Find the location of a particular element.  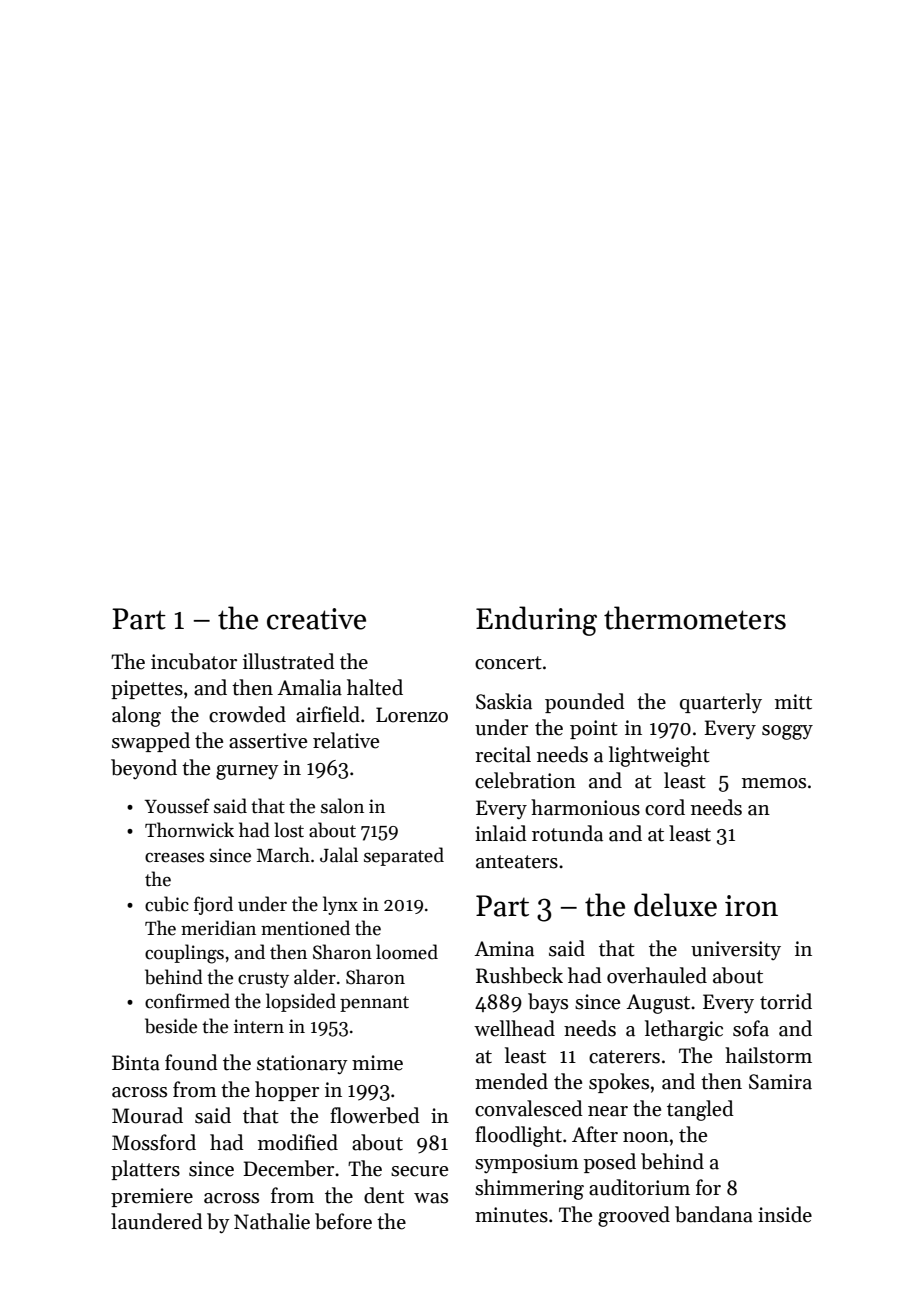

alder is located at coordinates (315, 977).
